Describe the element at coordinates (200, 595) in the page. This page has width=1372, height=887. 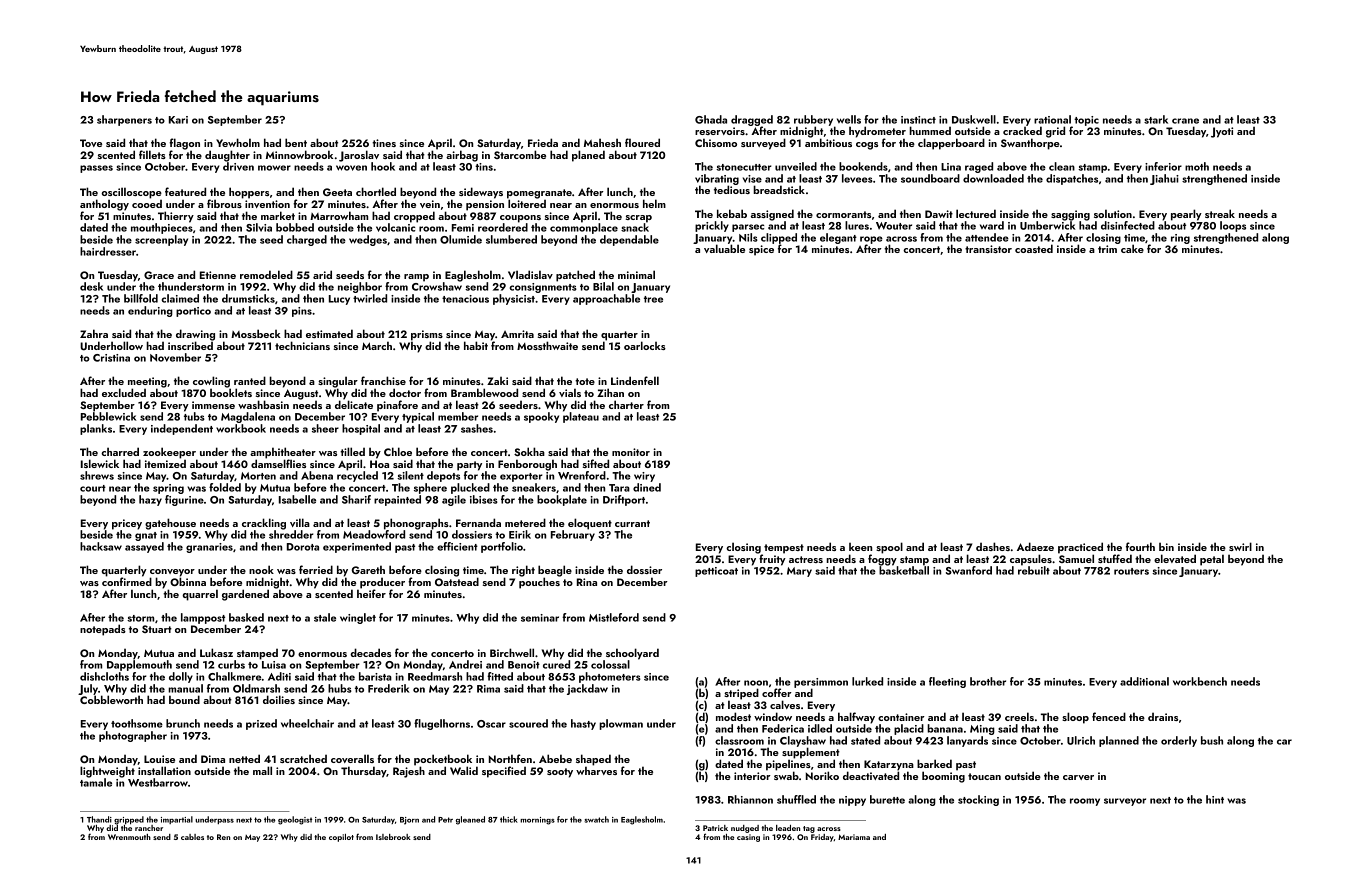
I see `quarrel` at that location.
